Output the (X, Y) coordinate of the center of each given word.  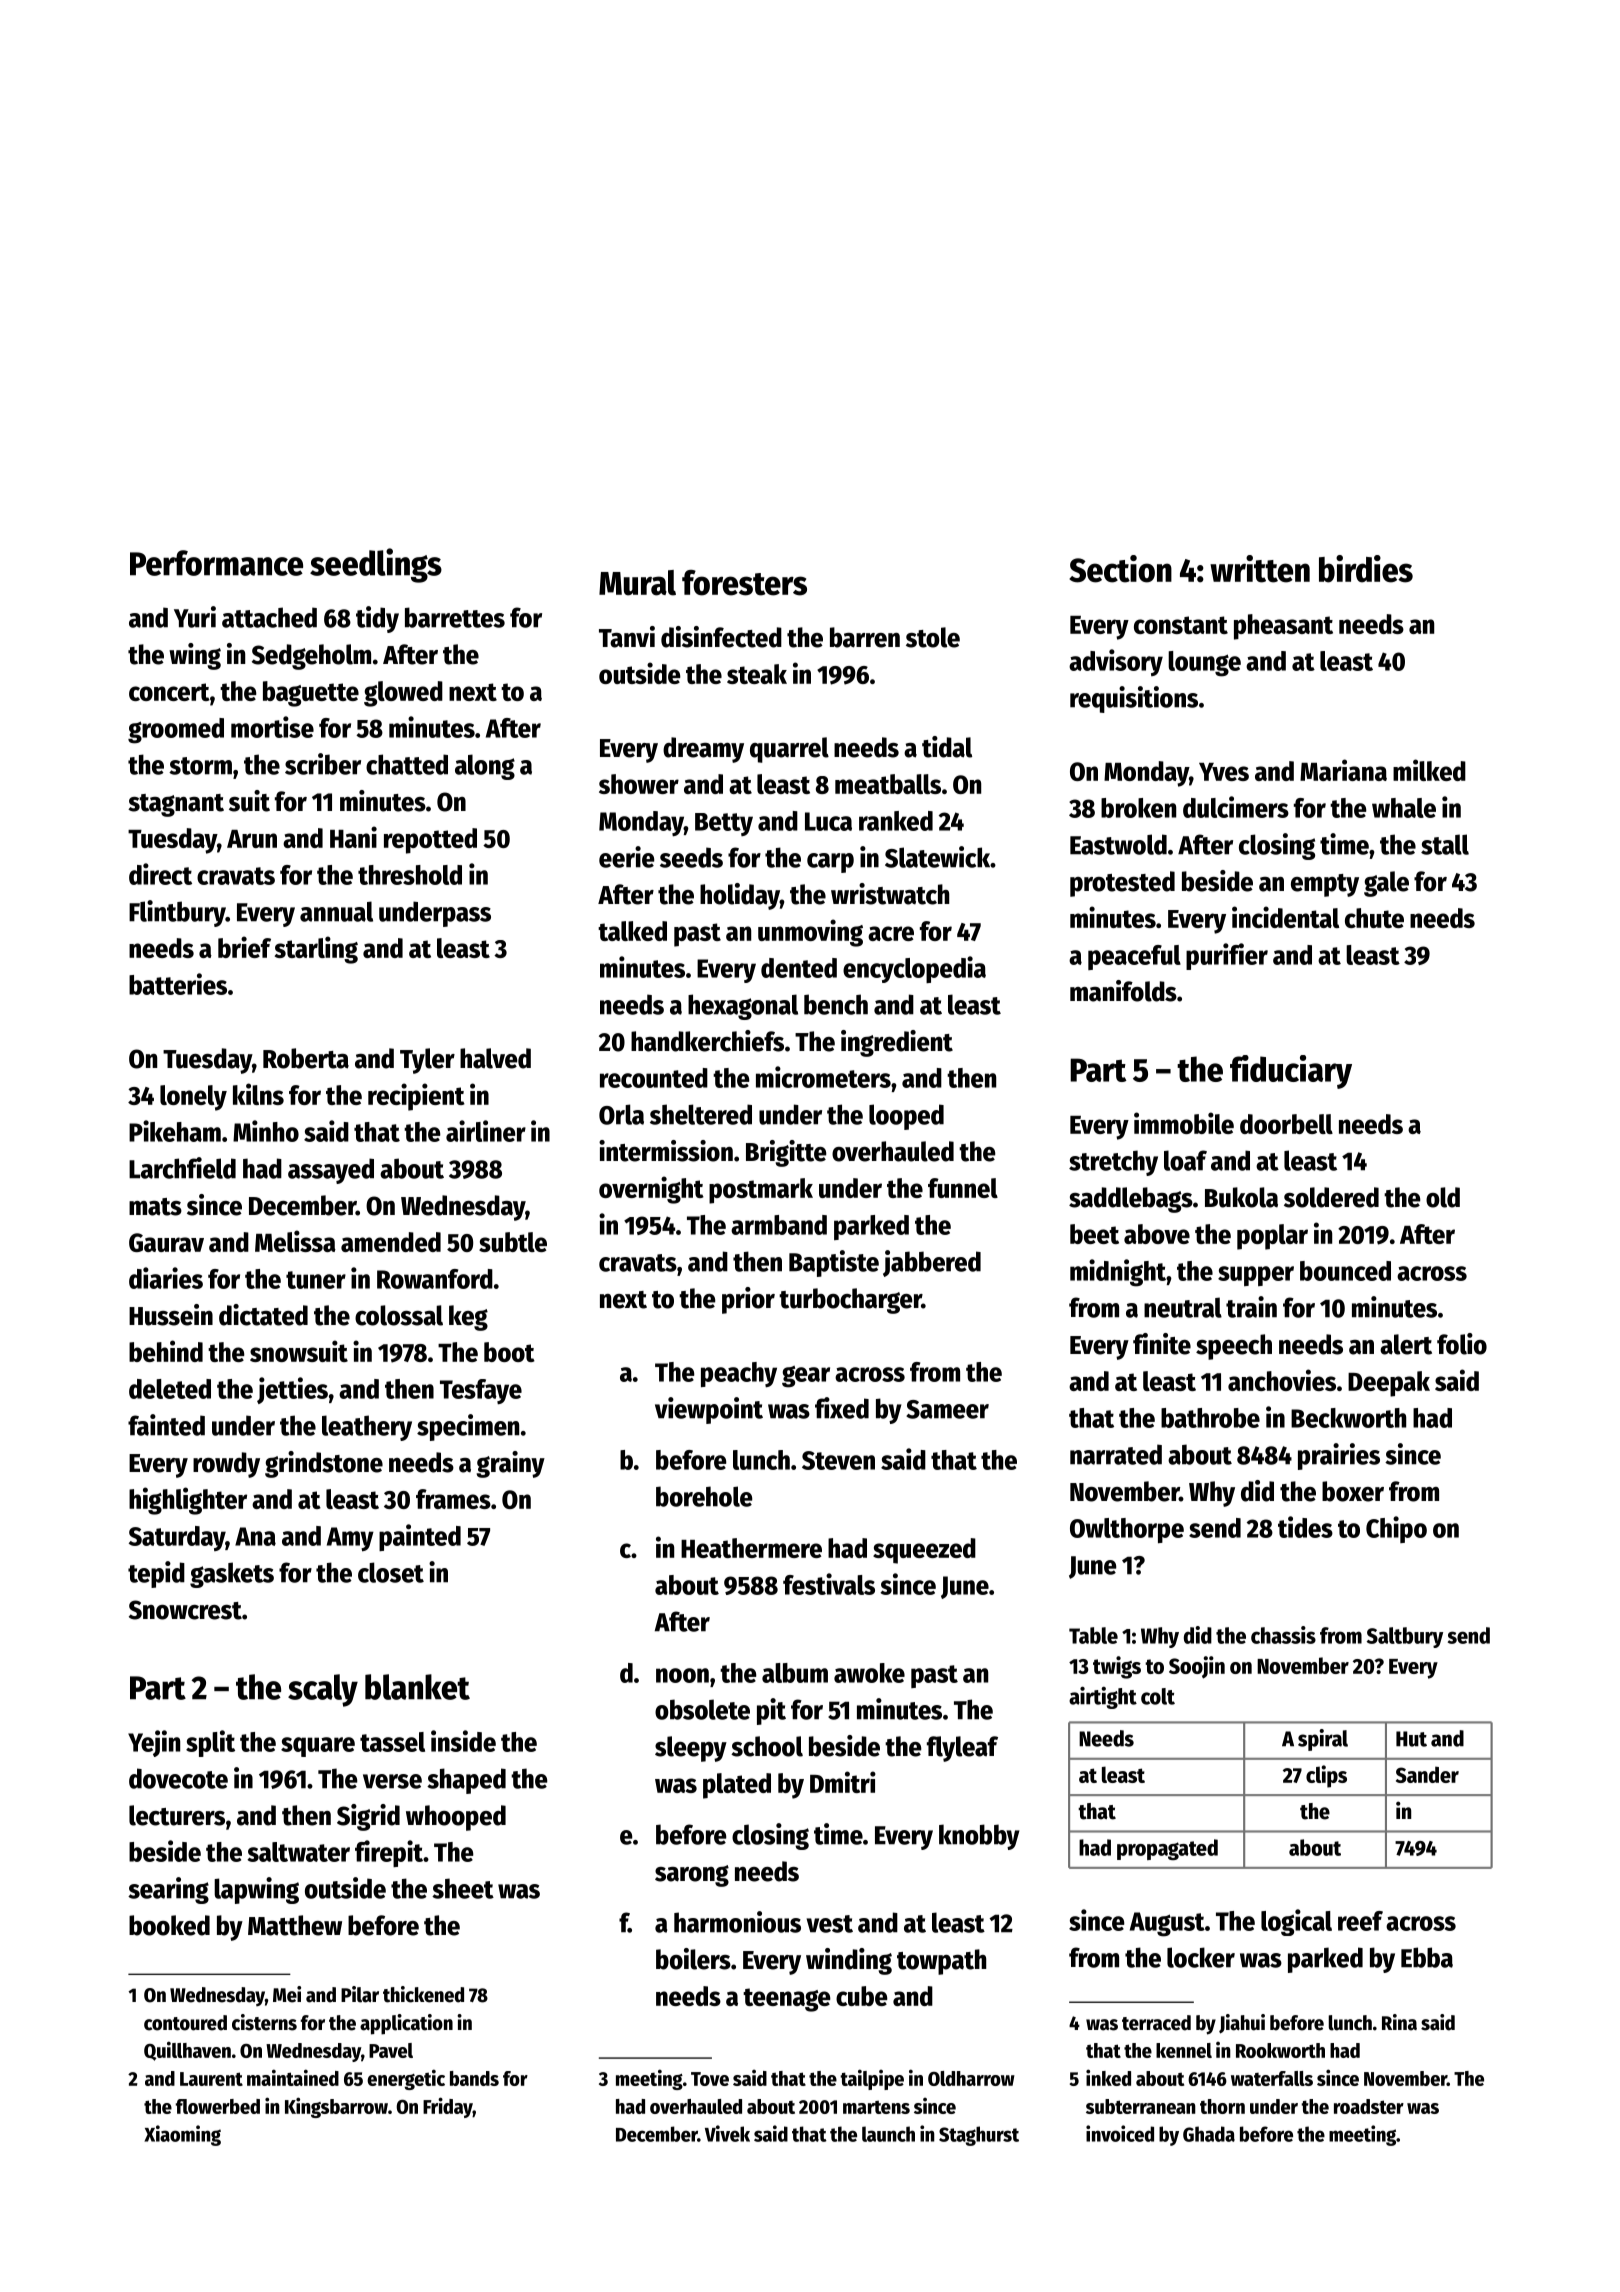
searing (168, 1890)
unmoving (810, 933)
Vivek (727, 2133)
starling (316, 950)
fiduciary (1291, 1072)
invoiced (1120, 2133)
